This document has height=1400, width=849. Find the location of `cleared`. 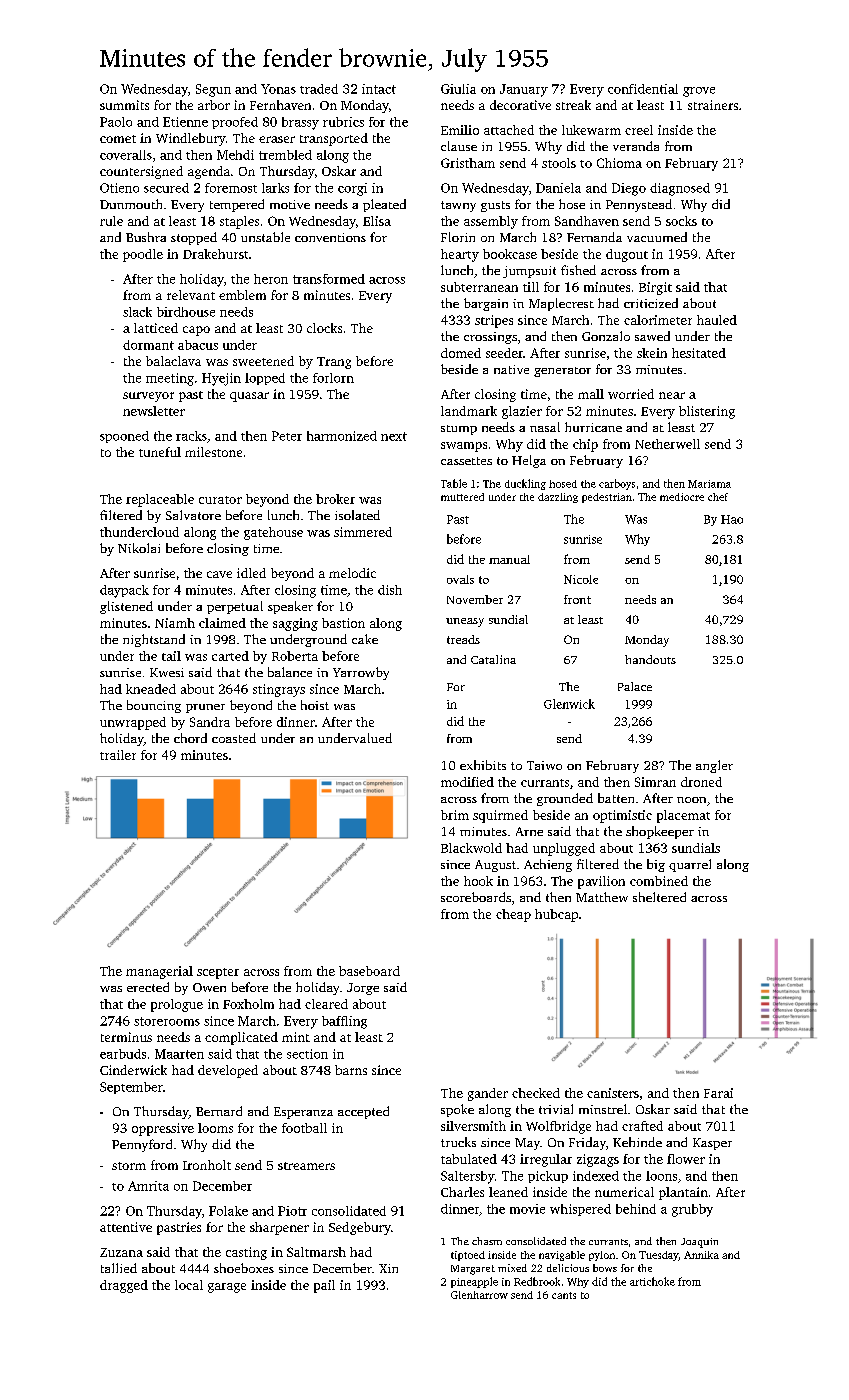

cleared is located at coordinates (326, 1004).
